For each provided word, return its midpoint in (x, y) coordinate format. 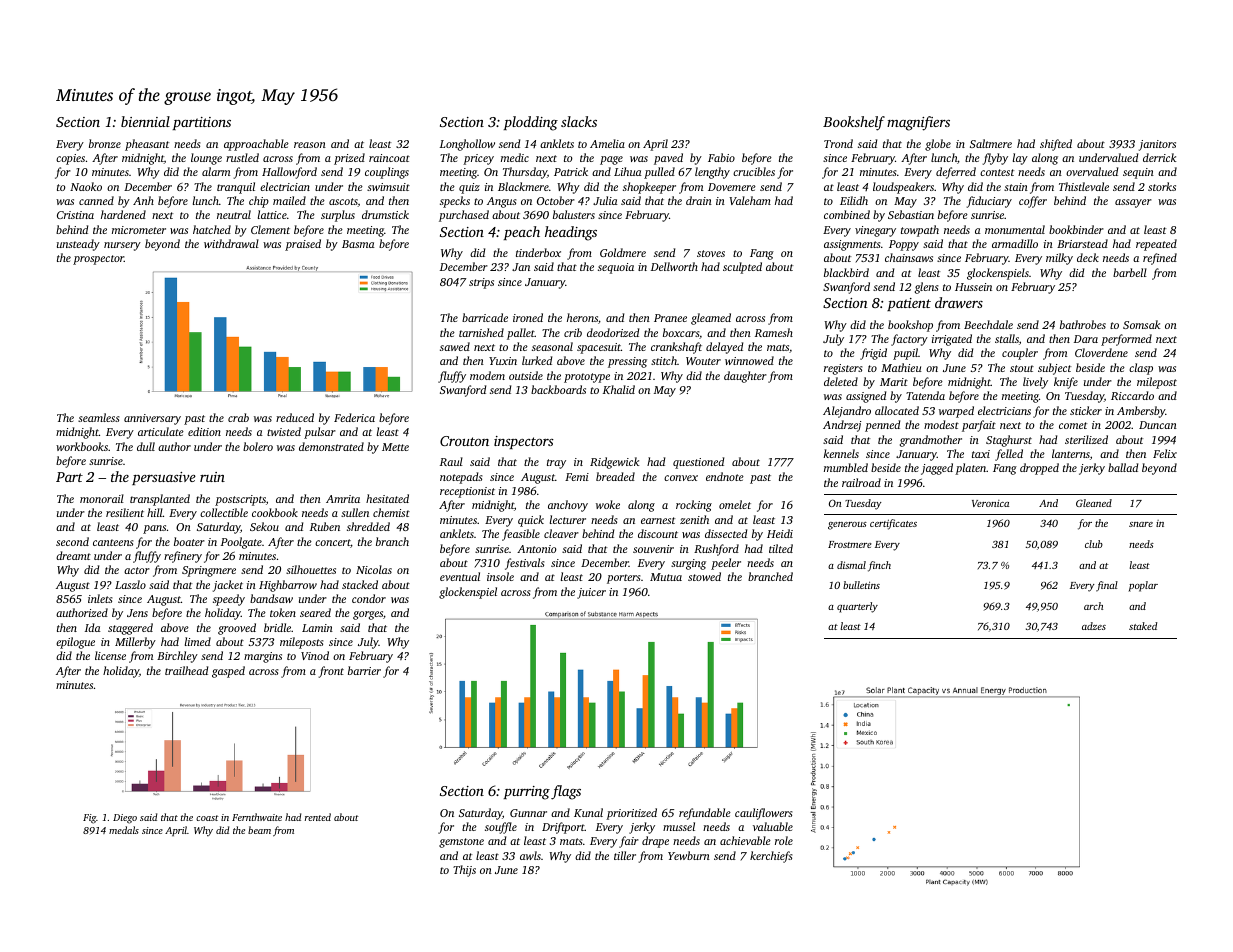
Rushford (716, 550)
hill (155, 512)
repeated (1156, 245)
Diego (125, 819)
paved (668, 159)
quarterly (857, 607)
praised (303, 245)
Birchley (177, 657)
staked (1143, 626)
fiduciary (989, 202)
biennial (145, 121)
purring (527, 793)
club (1094, 544)
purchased (464, 216)
